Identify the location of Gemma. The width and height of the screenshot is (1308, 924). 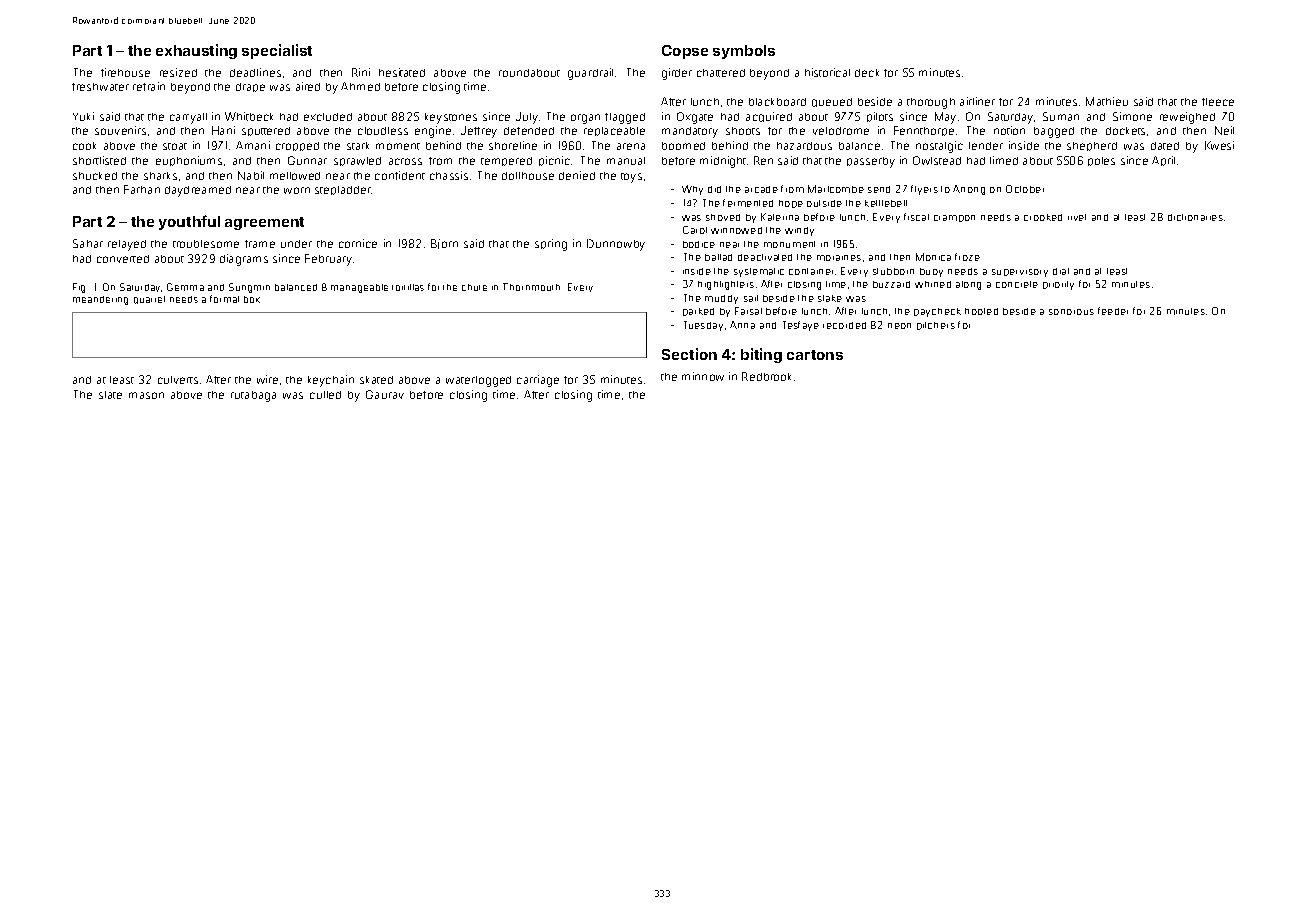
(185, 287).
